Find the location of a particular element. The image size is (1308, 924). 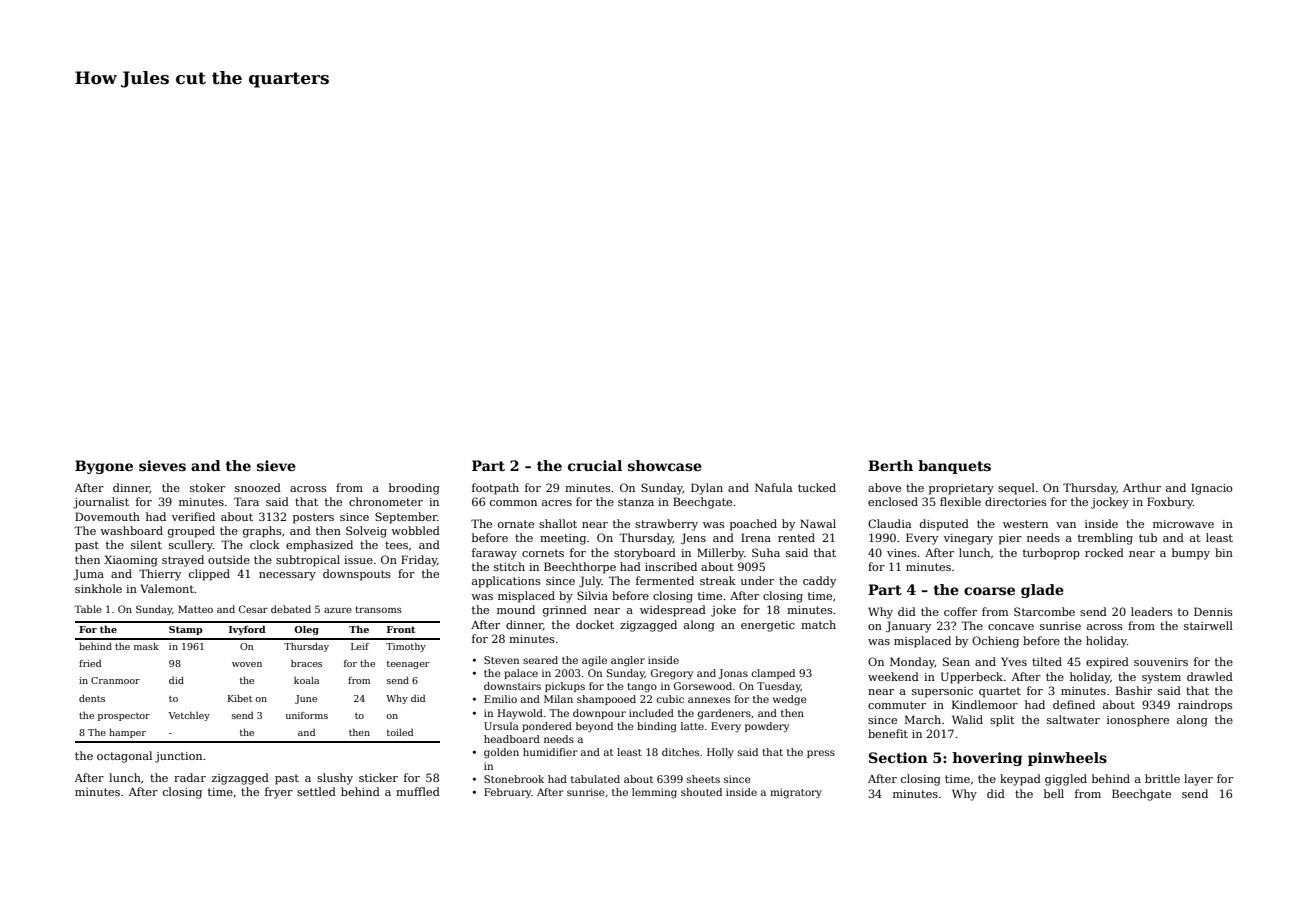

stairwell is located at coordinates (1208, 625).
